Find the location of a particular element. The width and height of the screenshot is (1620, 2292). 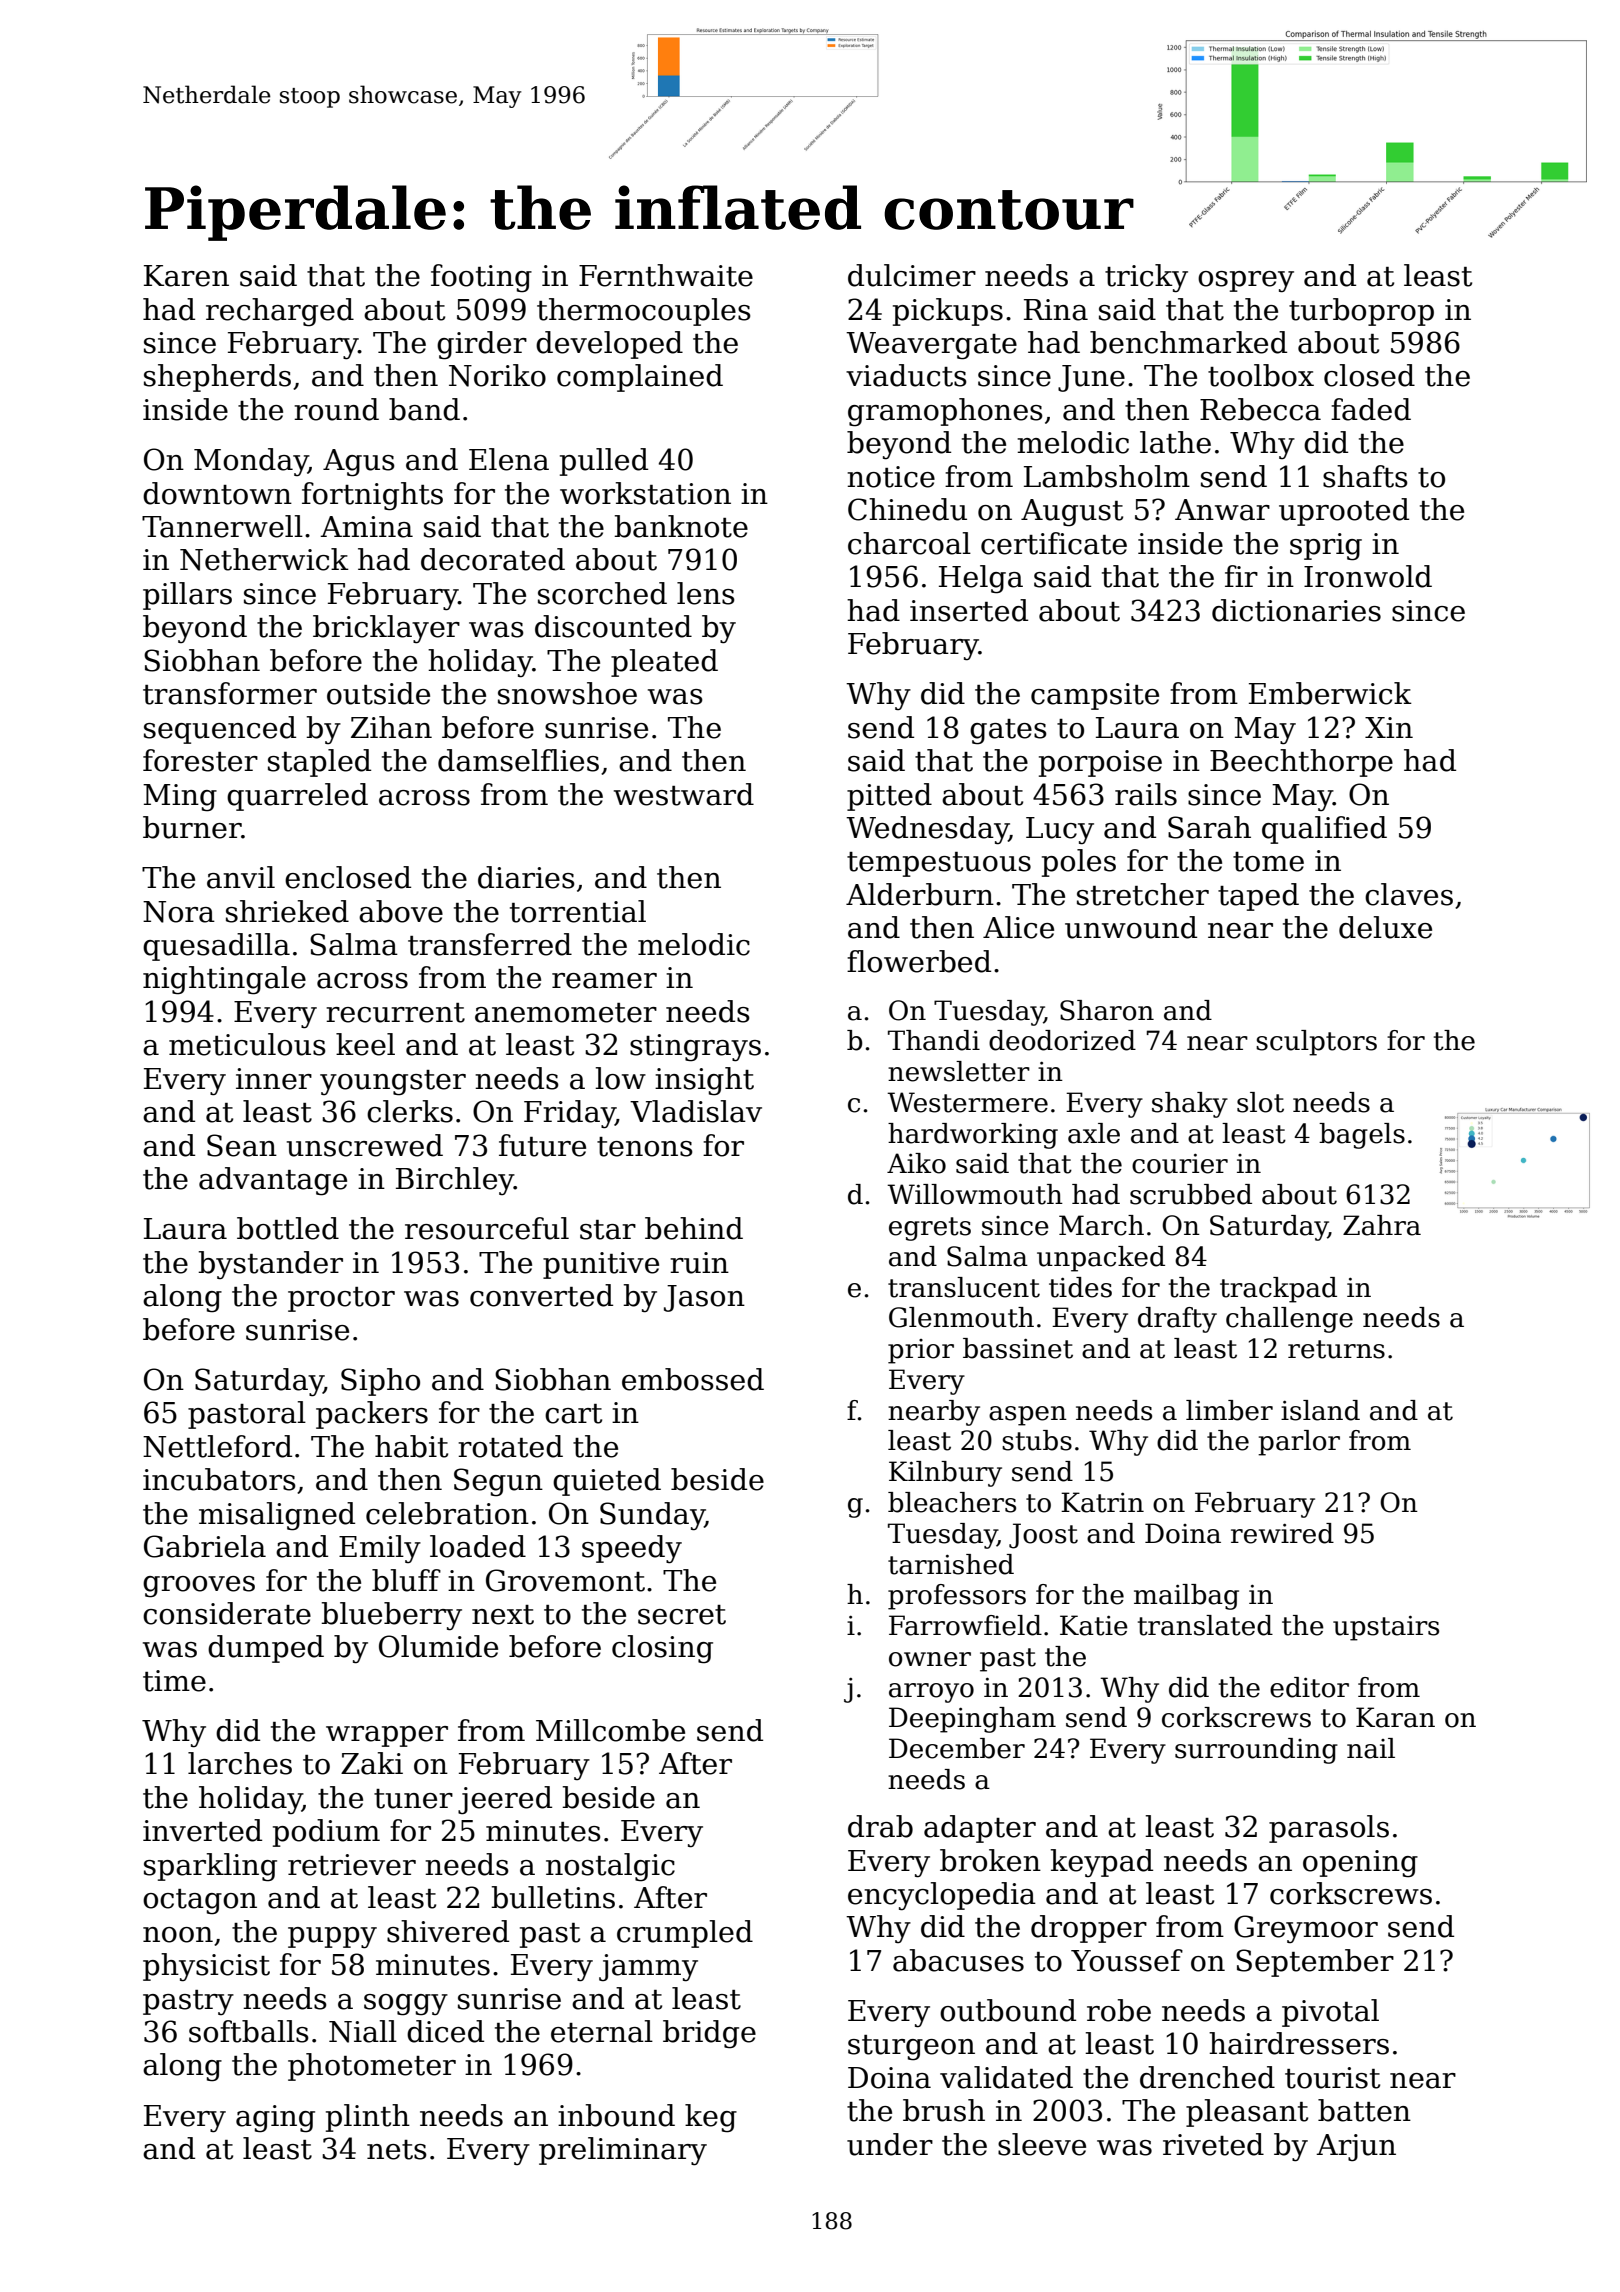

footing is located at coordinates (481, 278).
